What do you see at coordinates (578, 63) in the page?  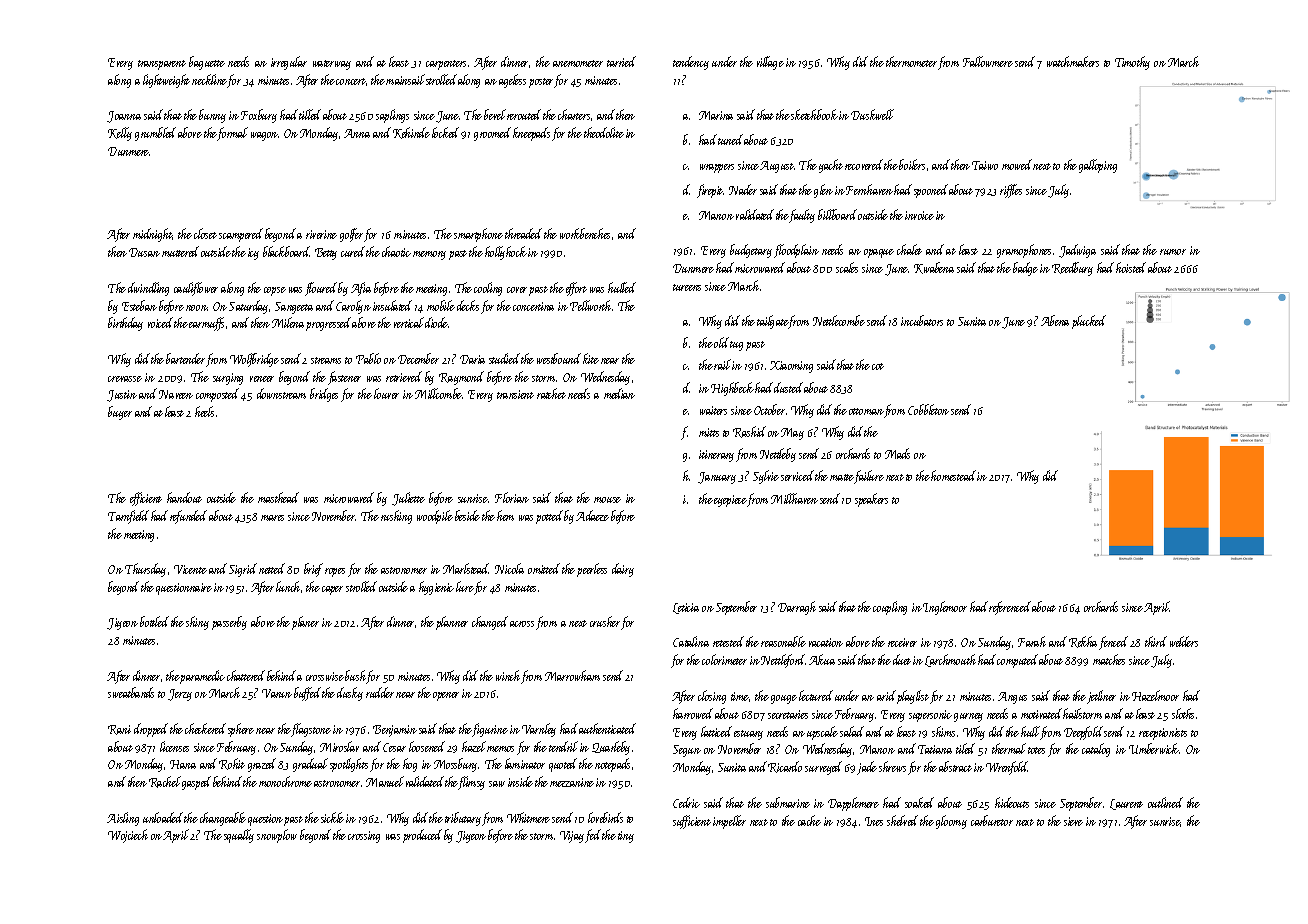 I see `anemometer` at bounding box center [578, 63].
